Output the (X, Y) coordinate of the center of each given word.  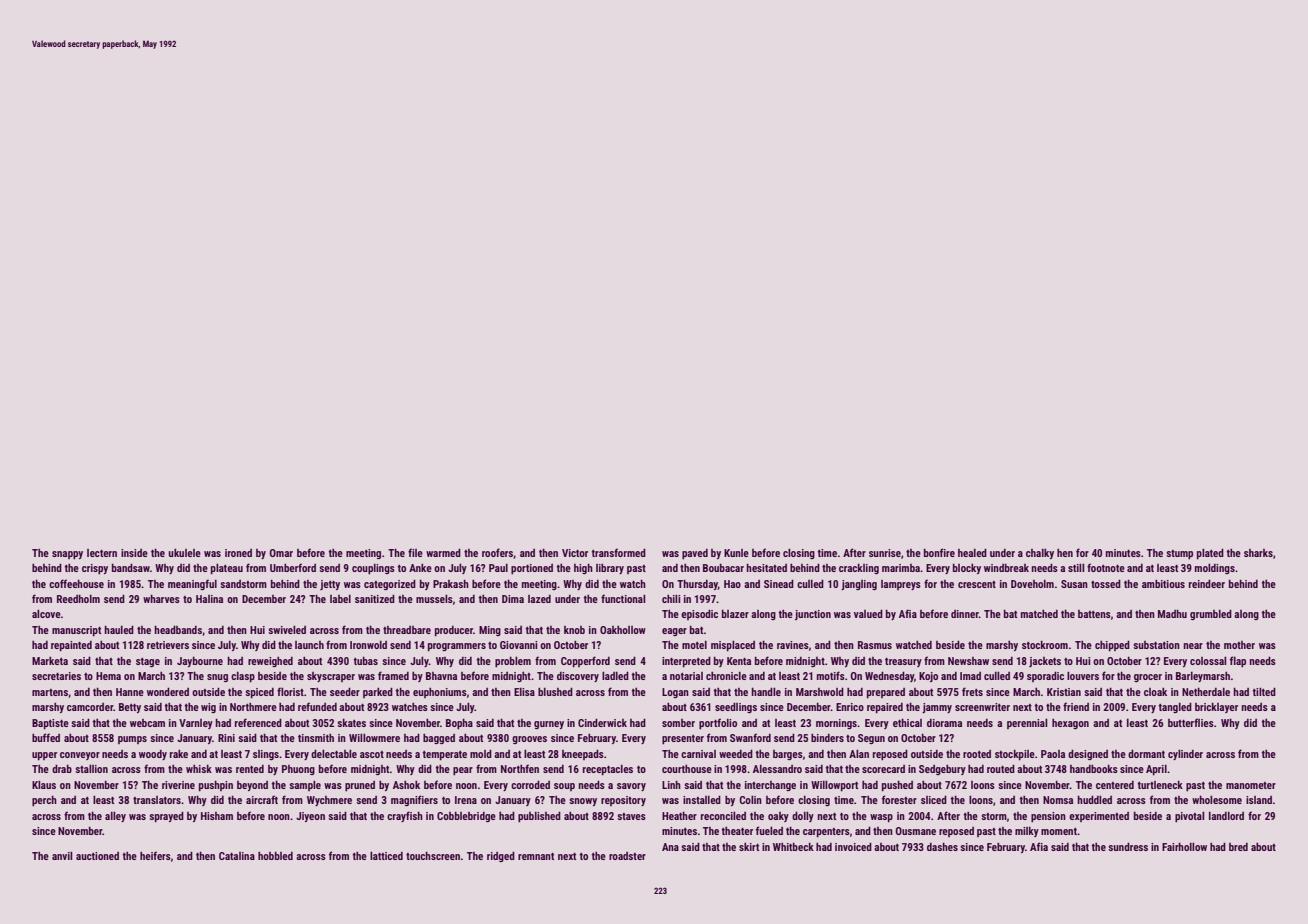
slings (266, 755)
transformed (618, 552)
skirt (749, 847)
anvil (62, 856)
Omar (281, 553)
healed (972, 552)
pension (1048, 817)
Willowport (834, 786)
